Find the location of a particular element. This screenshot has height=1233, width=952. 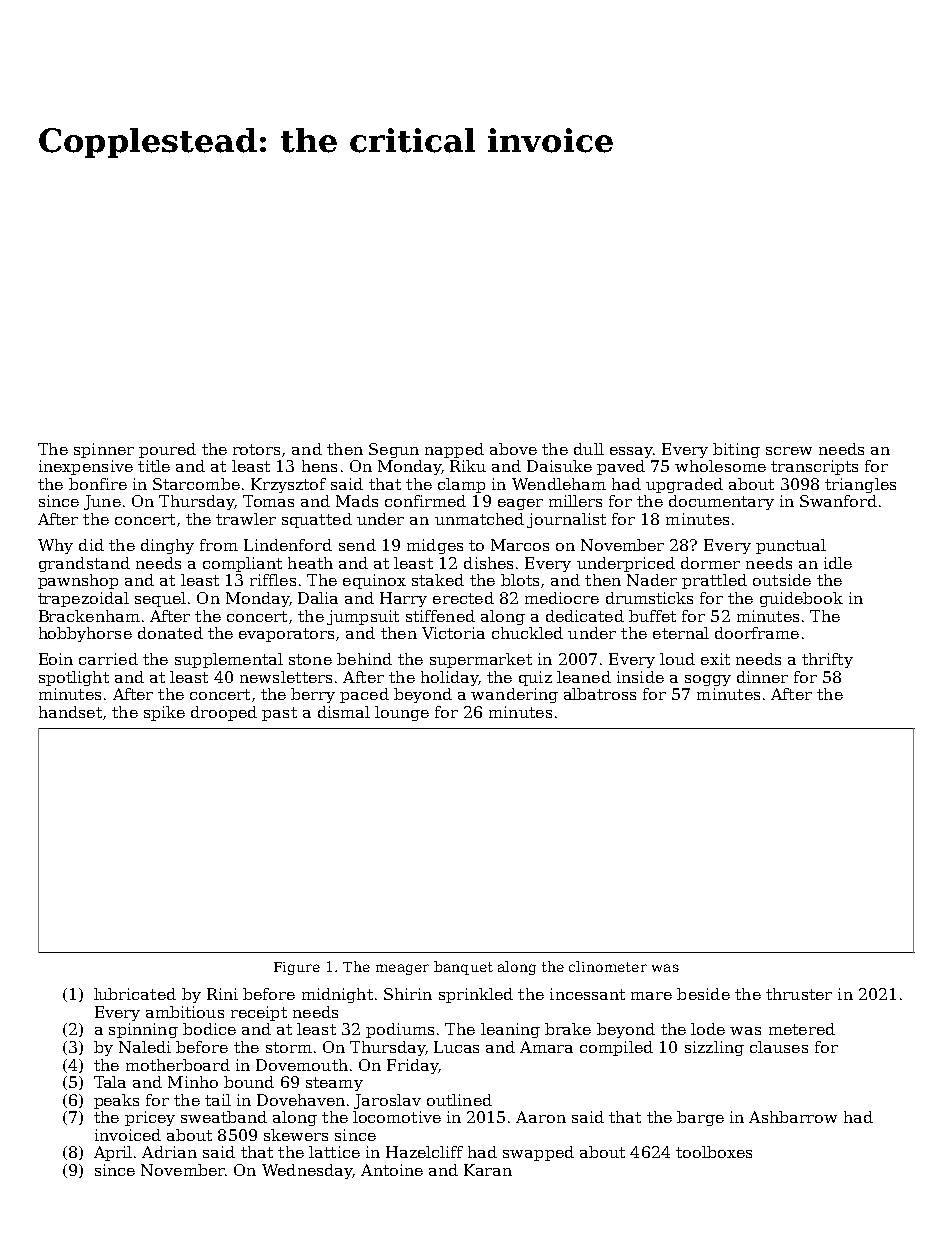

rotors is located at coordinates (256, 449).
